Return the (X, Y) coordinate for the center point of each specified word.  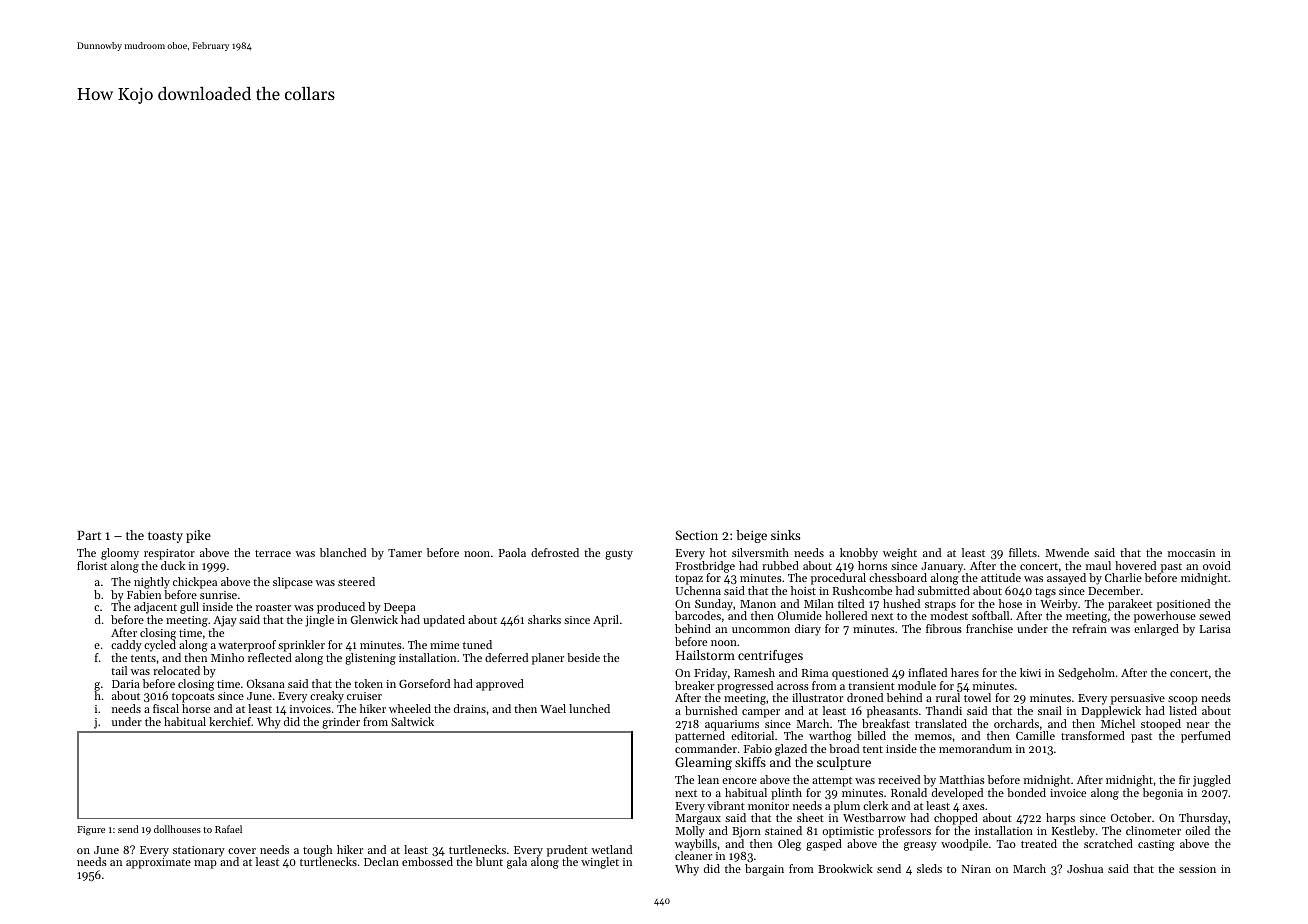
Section (697, 535)
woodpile (964, 845)
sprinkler (301, 646)
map (205, 864)
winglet (600, 863)
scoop (1183, 700)
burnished (711, 710)
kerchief (230, 721)
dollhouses (177, 829)
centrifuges (770, 656)
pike (198, 536)
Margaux (698, 819)
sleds (929, 868)
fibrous (944, 628)
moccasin (1191, 553)
